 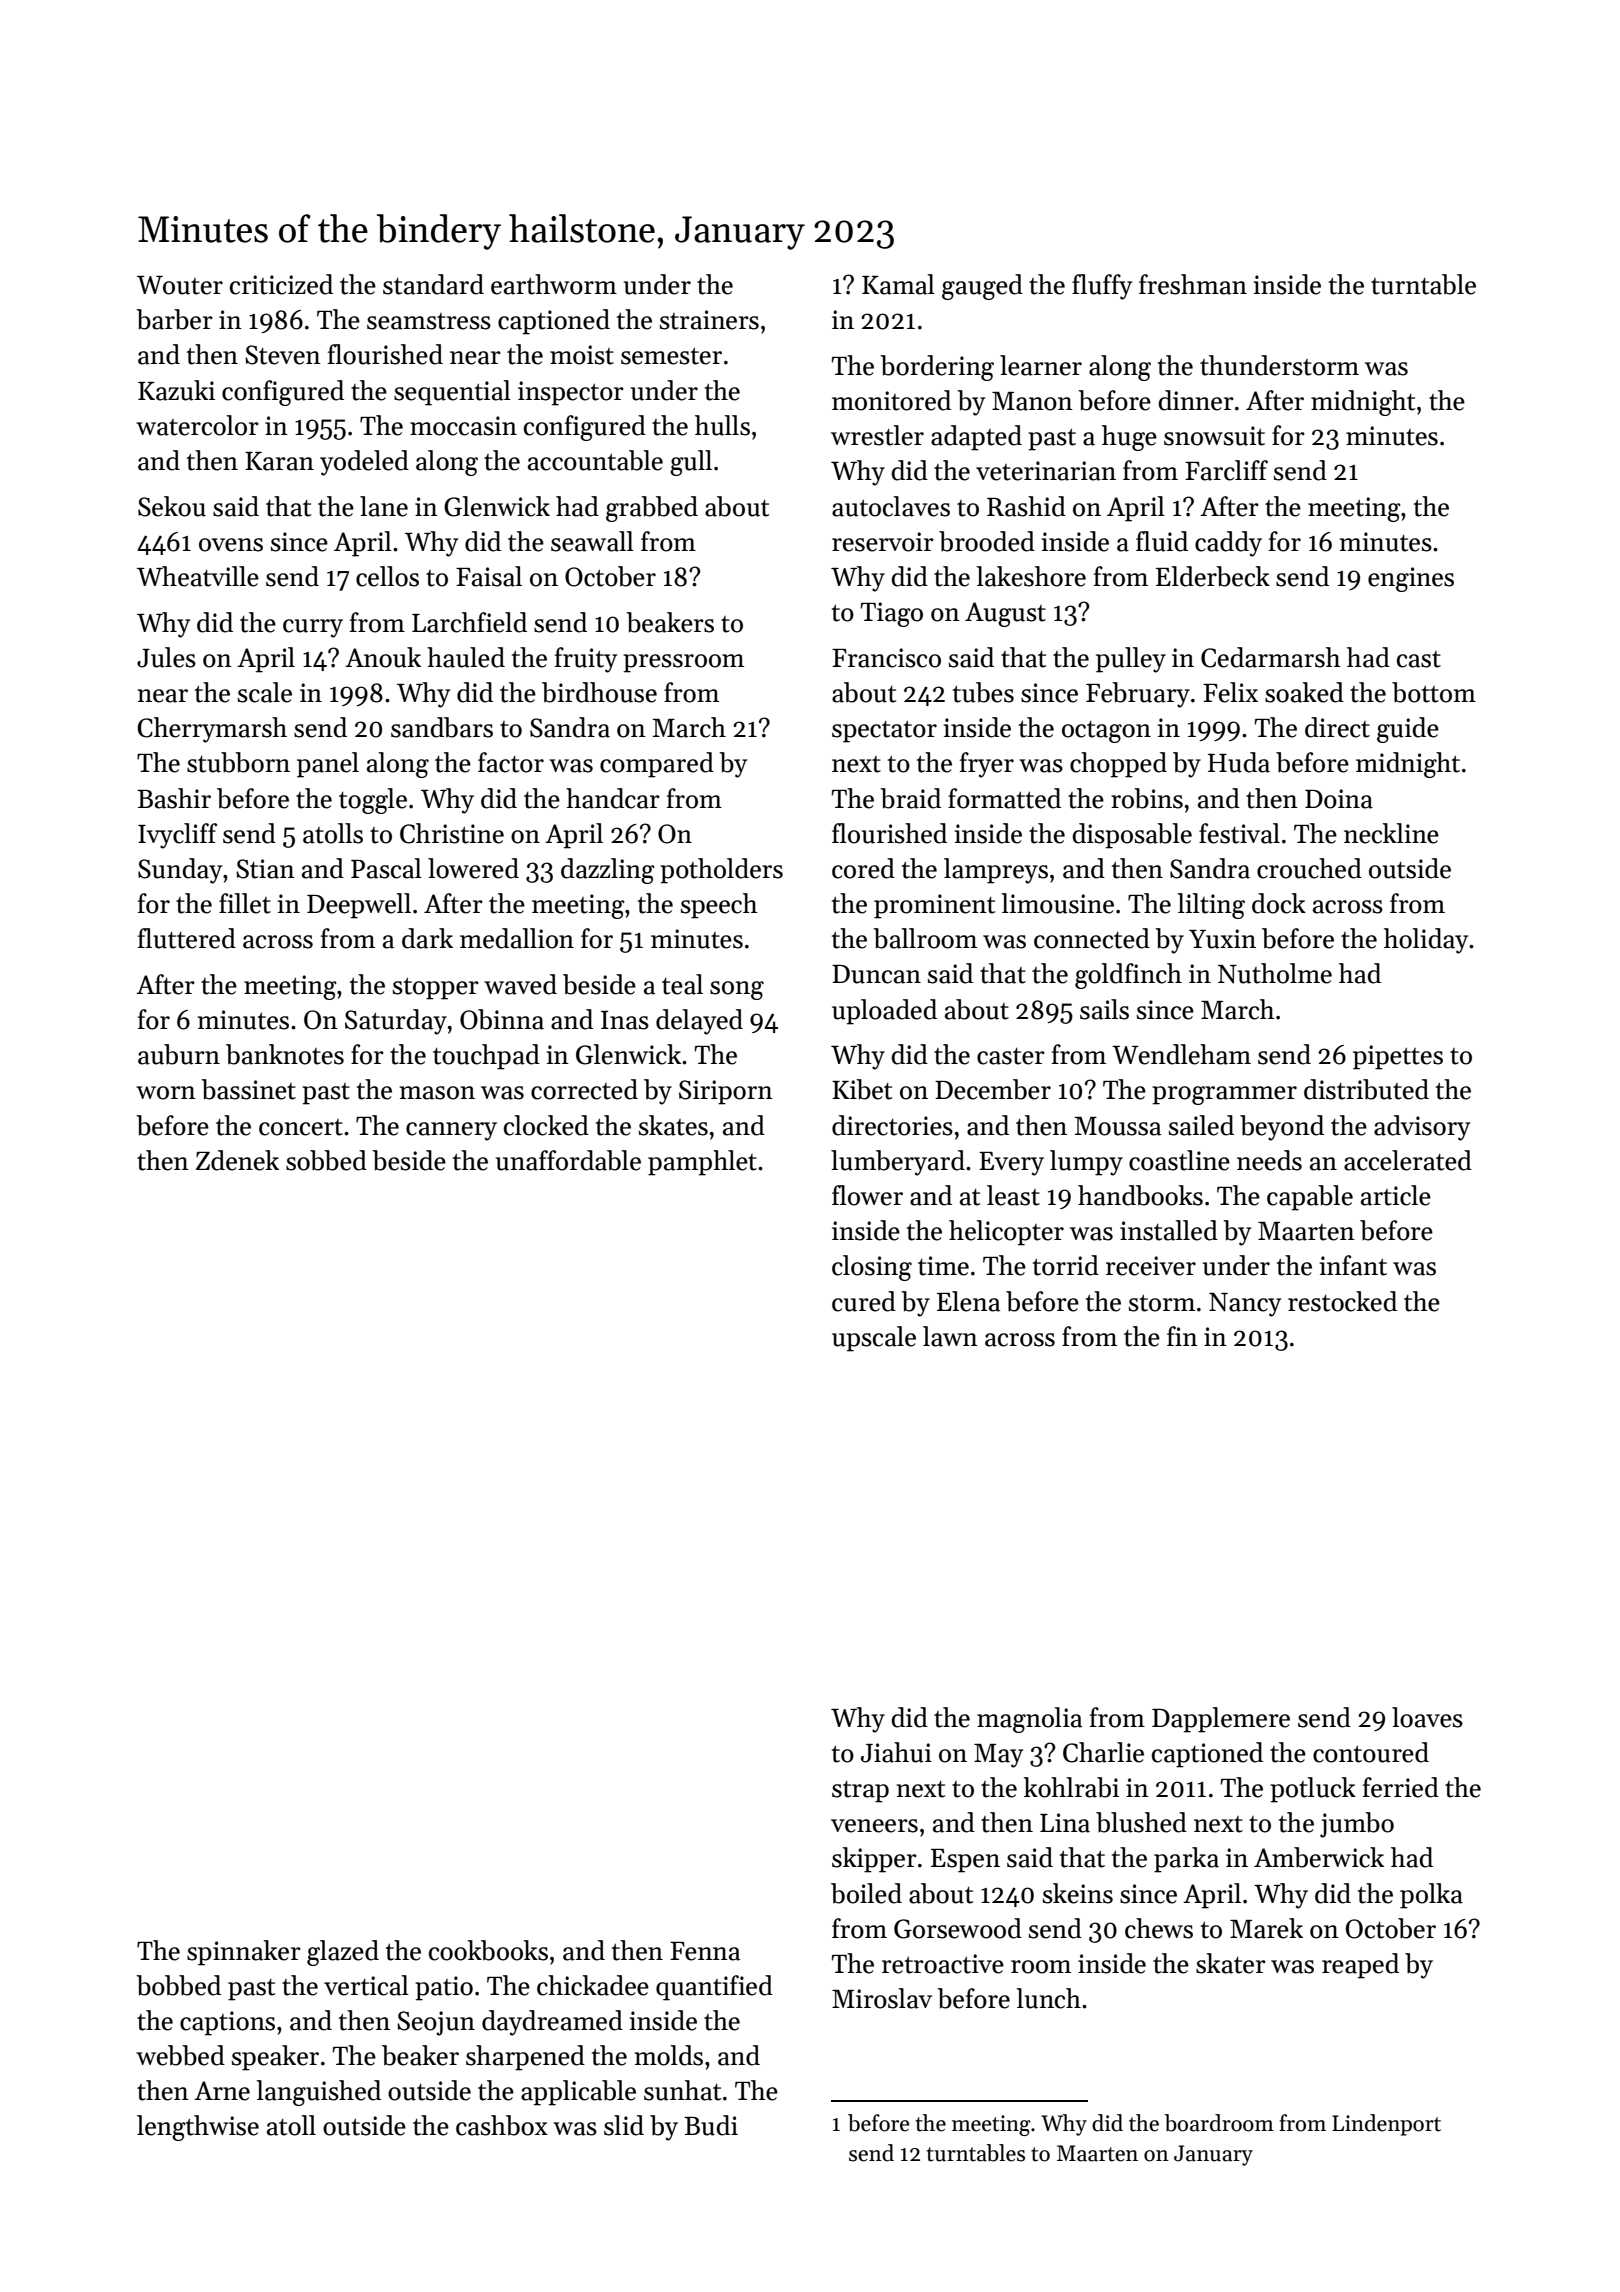 What do you see at coordinates (1226, 470) in the document?
I see `Farcliff` at bounding box center [1226, 470].
